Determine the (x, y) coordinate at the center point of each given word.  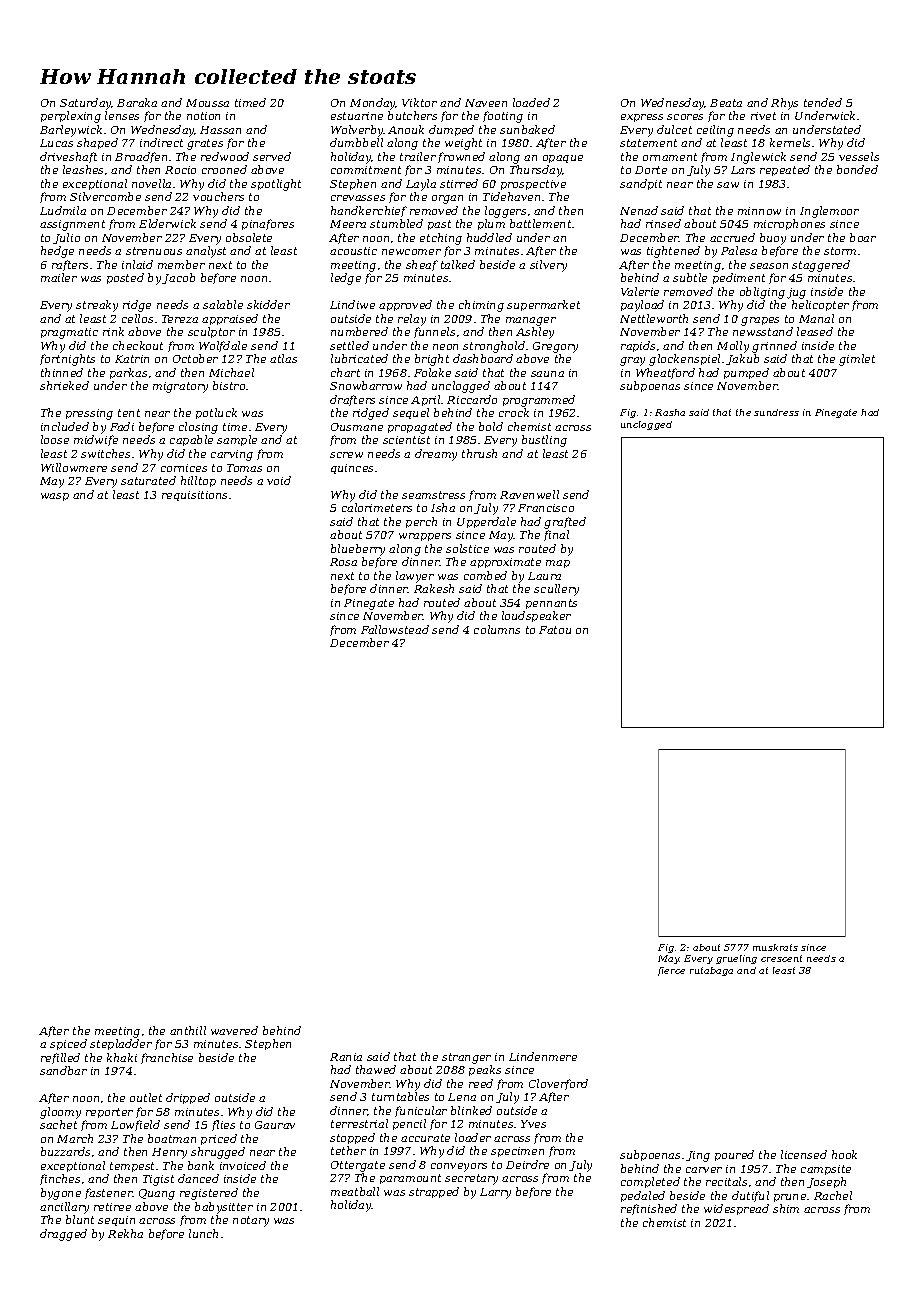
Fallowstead (395, 629)
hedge (57, 252)
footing (503, 117)
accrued (732, 237)
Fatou (555, 630)
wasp (55, 497)
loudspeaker (536, 616)
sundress (776, 412)
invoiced (243, 1165)
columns (497, 629)
